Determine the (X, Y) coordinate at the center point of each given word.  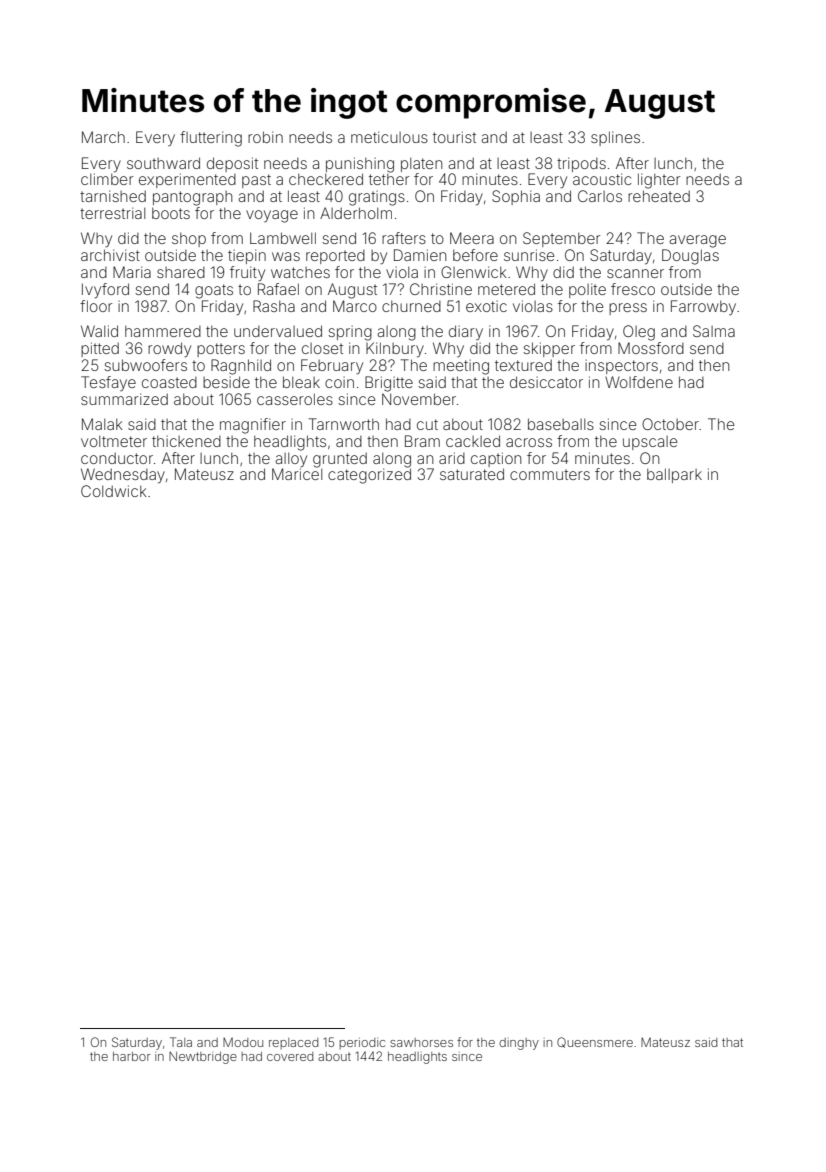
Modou (243, 1042)
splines (615, 138)
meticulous (389, 137)
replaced (293, 1043)
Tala (181, 1042)
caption (496, 459)
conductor (117, 458)
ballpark (674, 475)
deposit (232, 164)
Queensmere (595, 1042)
